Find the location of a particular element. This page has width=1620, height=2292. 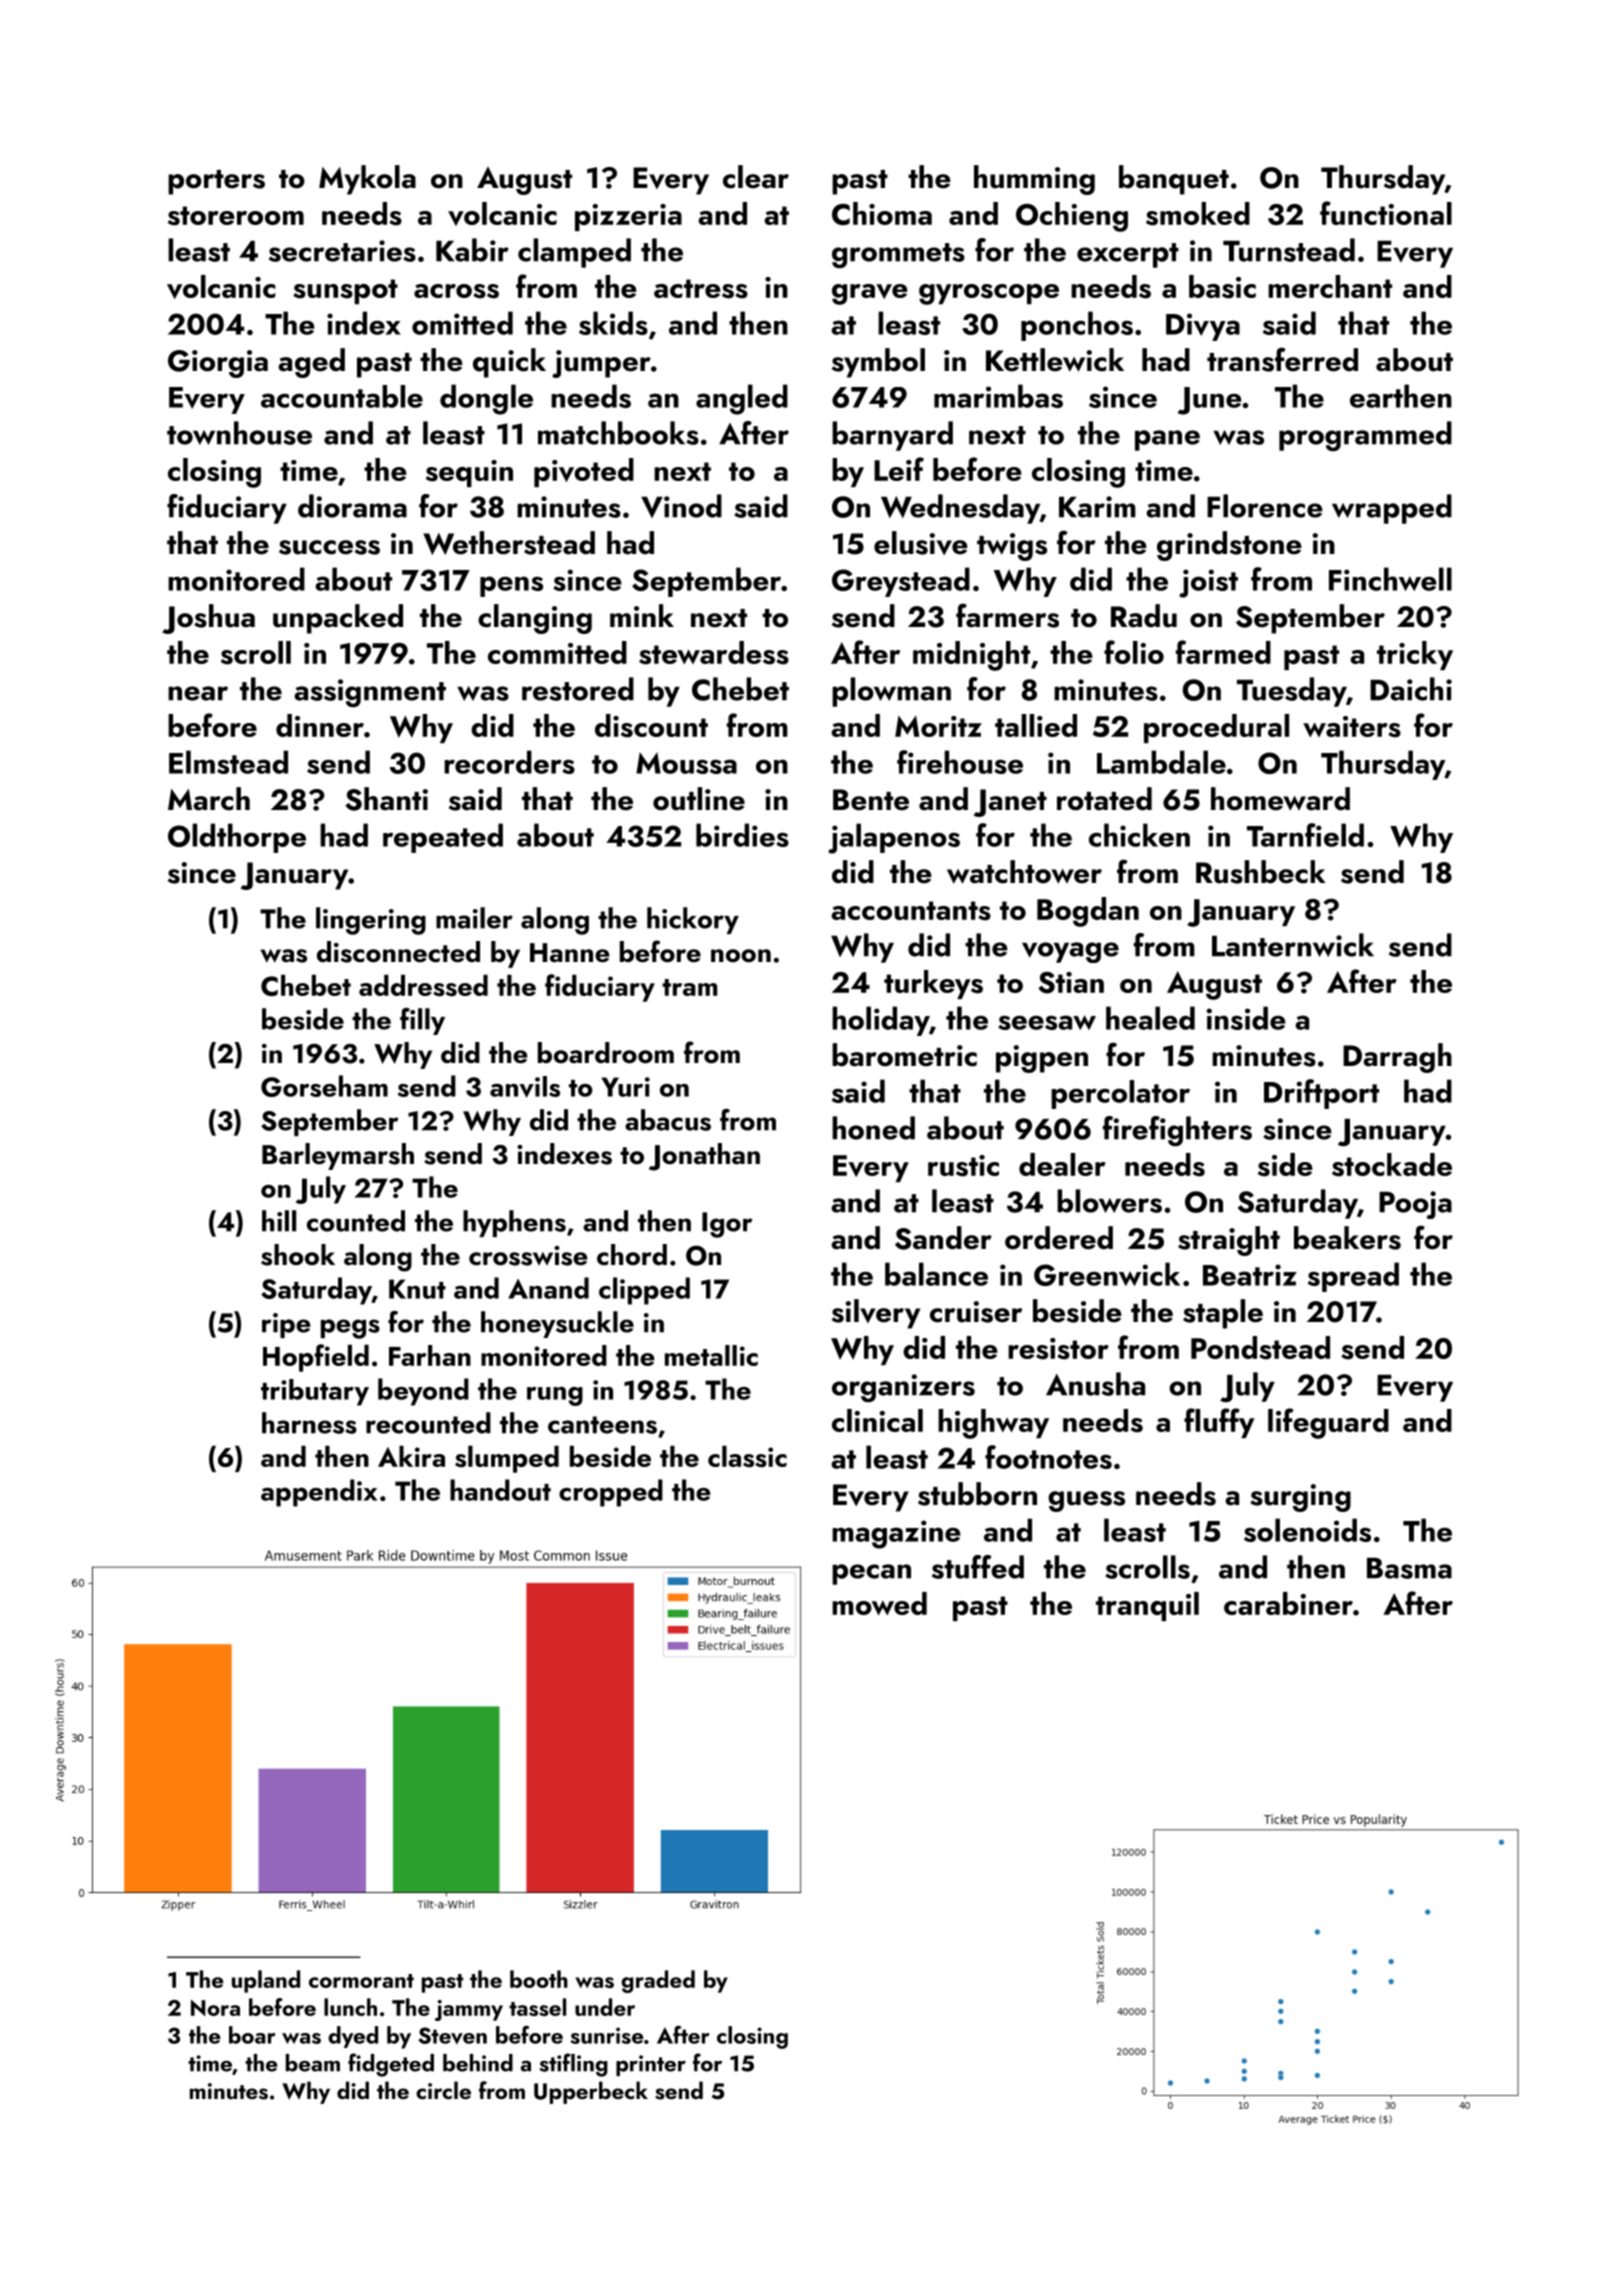

healed is located at coordinates (1150, 1018).
